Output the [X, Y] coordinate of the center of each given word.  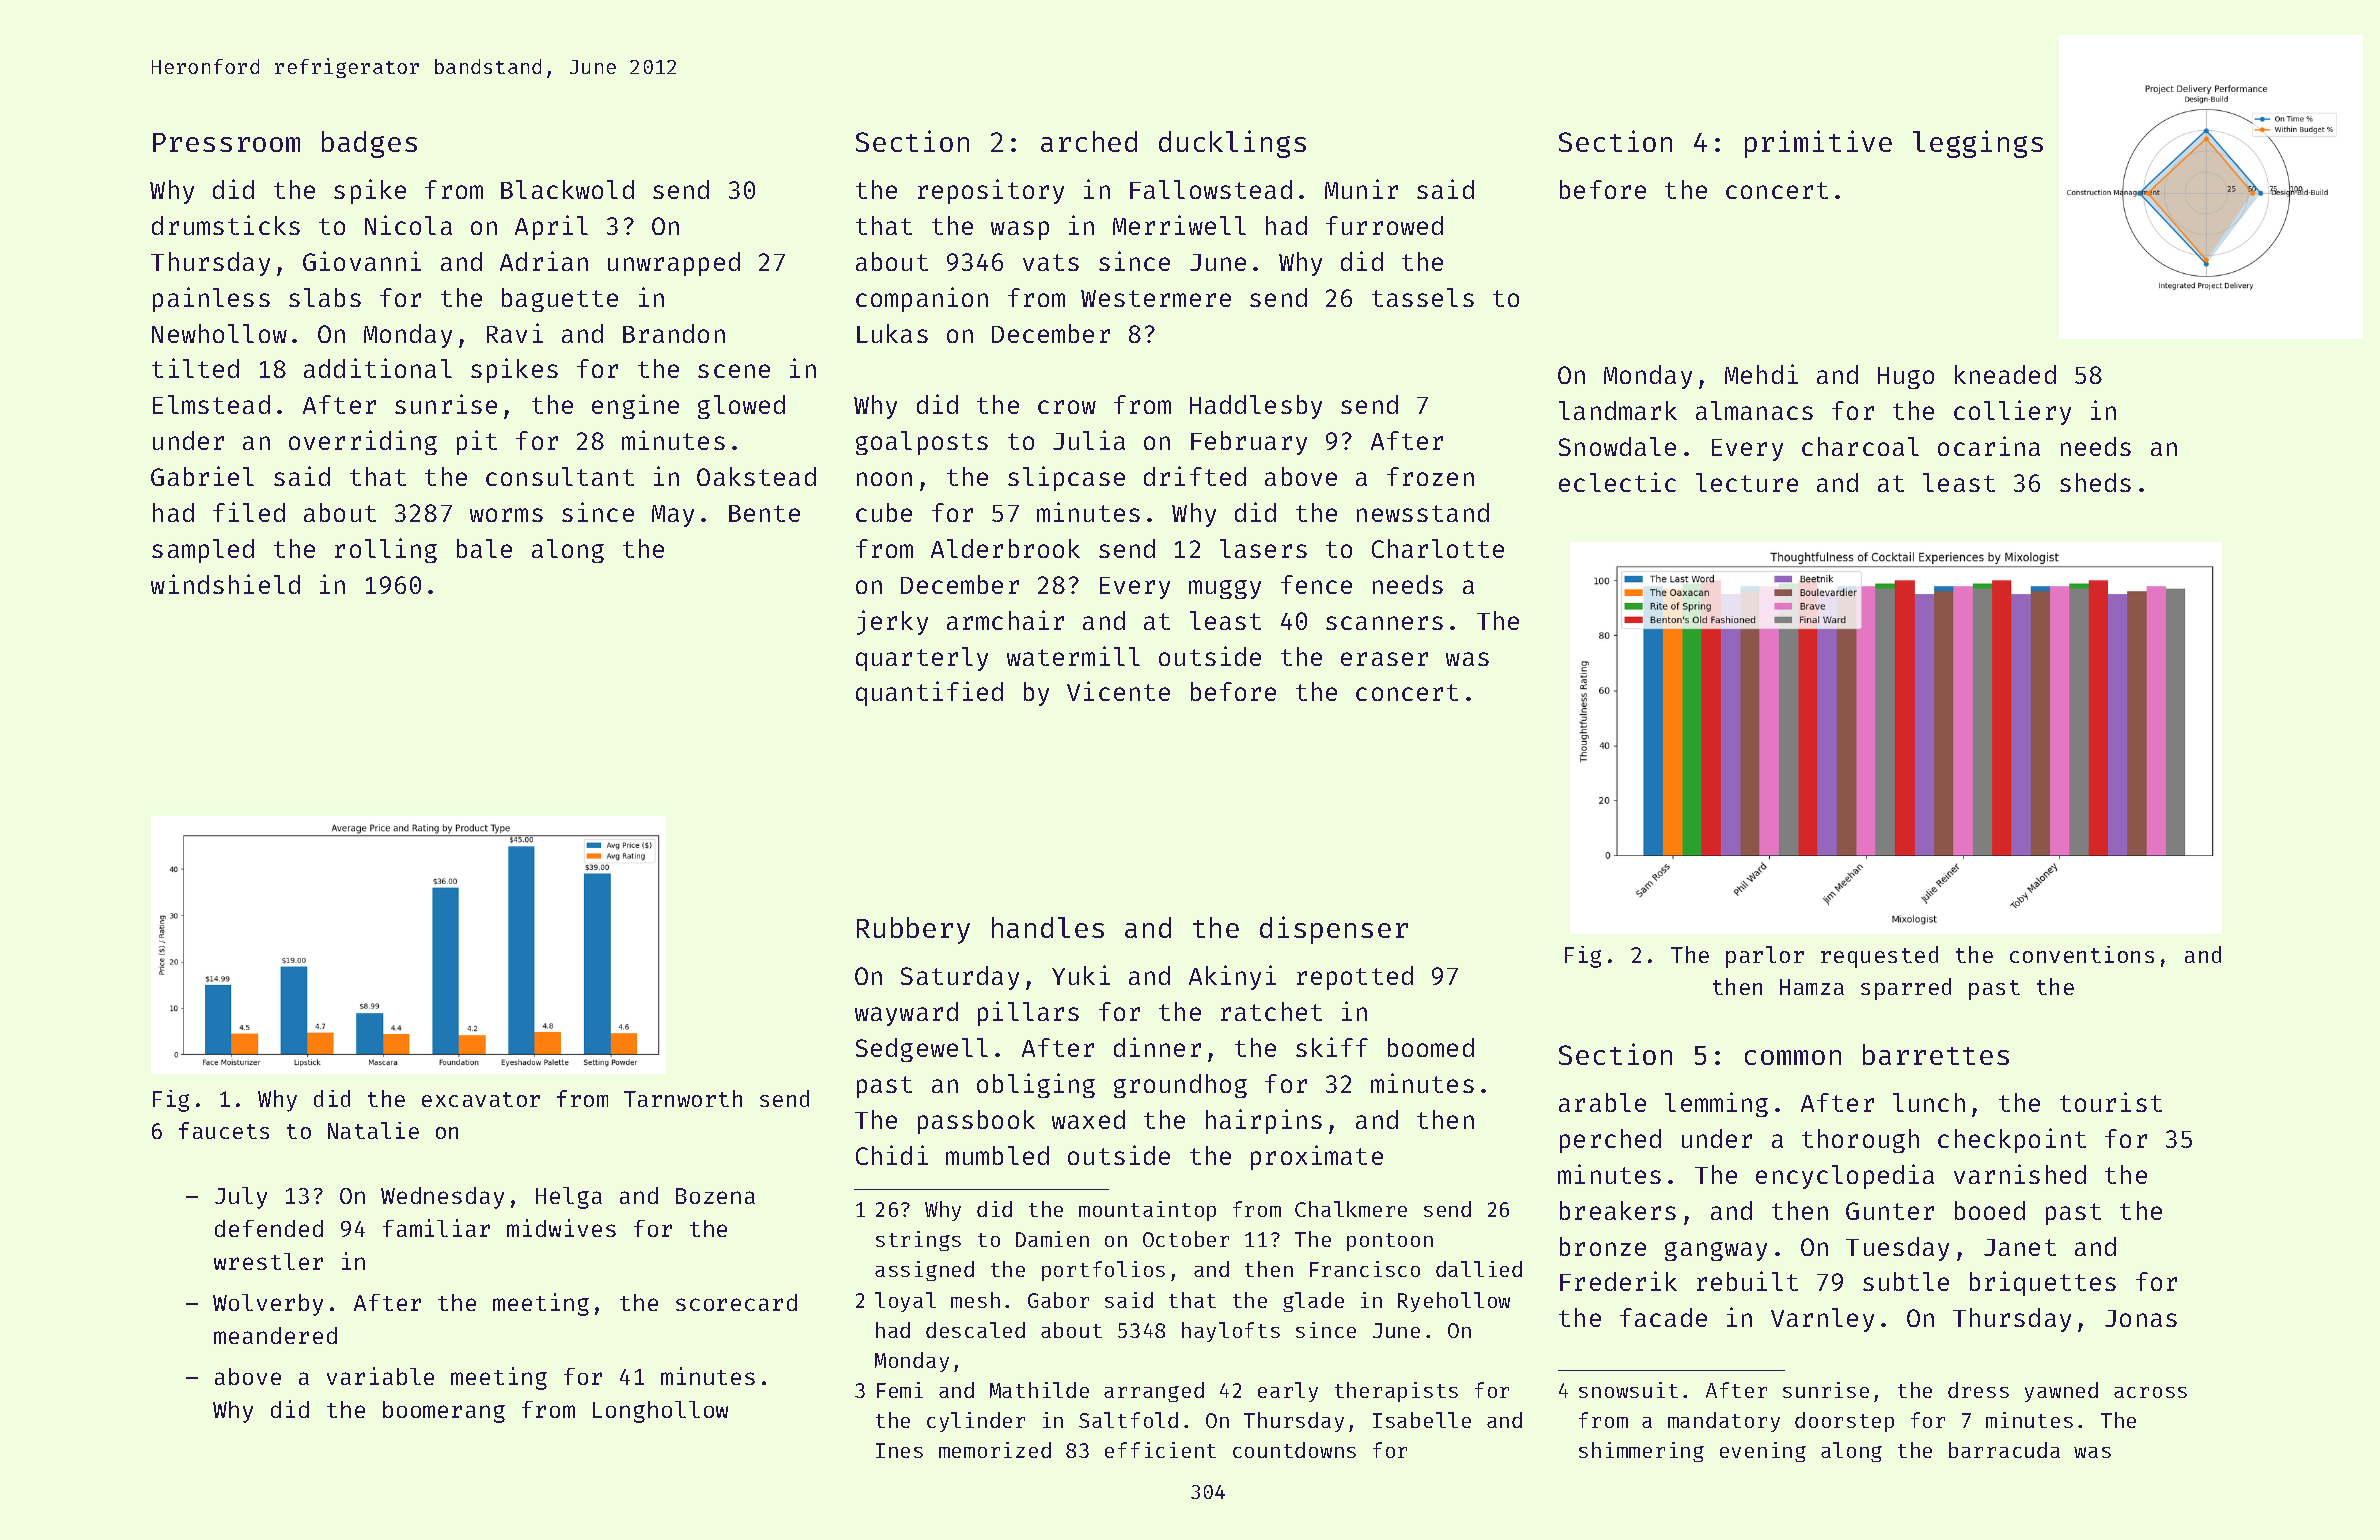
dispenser [1334, 930]
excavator [481, 1099]
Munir [1361, 189]
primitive [1818, 144]
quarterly [922, 659]
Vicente [1118, 691]
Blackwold [567, 189]
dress [1978, 1390]
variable [380, 1376]
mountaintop [1147, 1211]
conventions [2082, 954]
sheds [2095, 482]
